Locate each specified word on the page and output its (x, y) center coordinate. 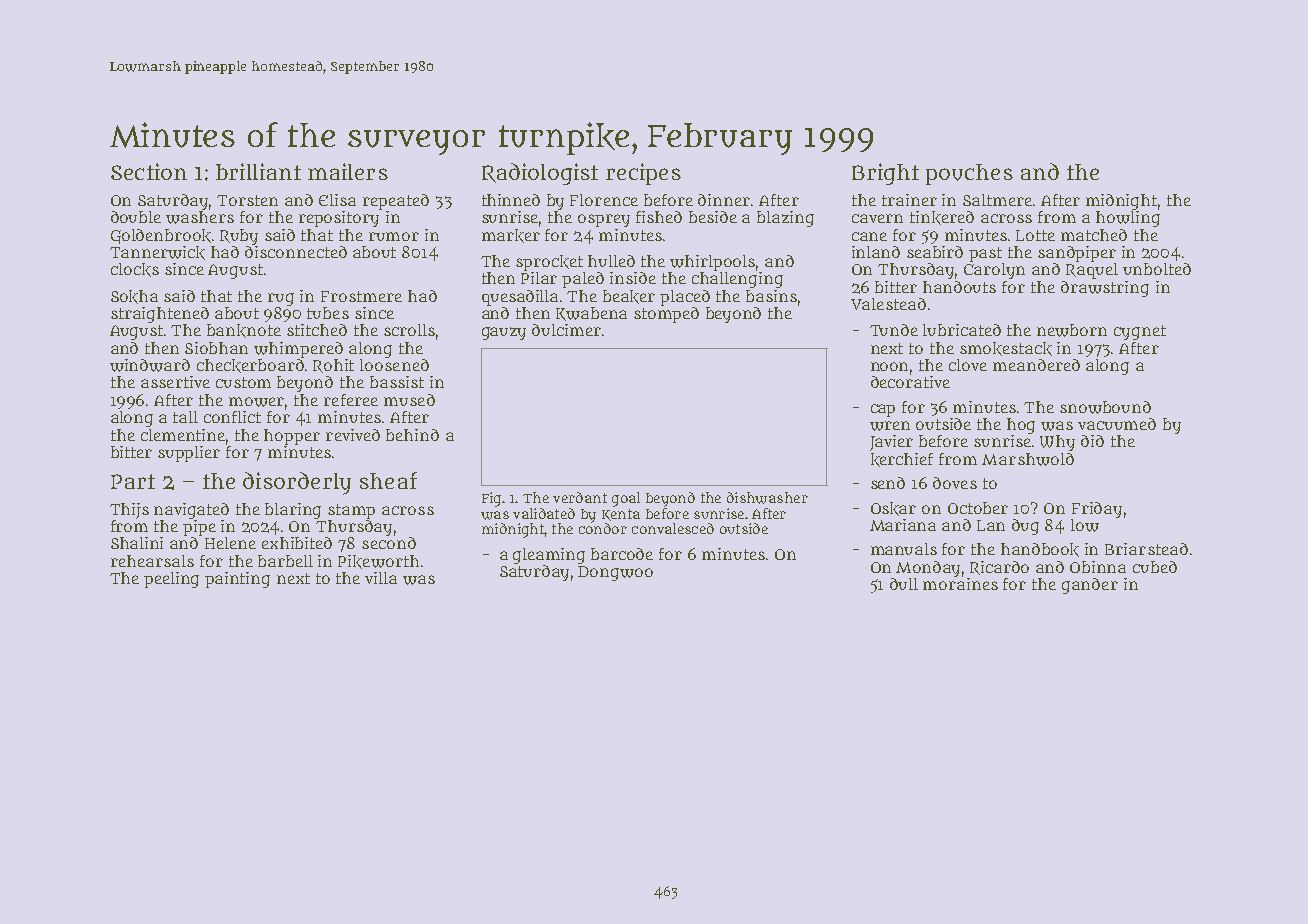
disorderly (297, 483)
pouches (969, 174)
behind (412, 435)
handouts (959, 287)
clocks (135, 270)
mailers (348, 171)
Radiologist (540, 174)
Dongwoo (615, 573)
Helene (230, 543)
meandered (1036, 365)
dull (904, 584)
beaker (629, 297)
